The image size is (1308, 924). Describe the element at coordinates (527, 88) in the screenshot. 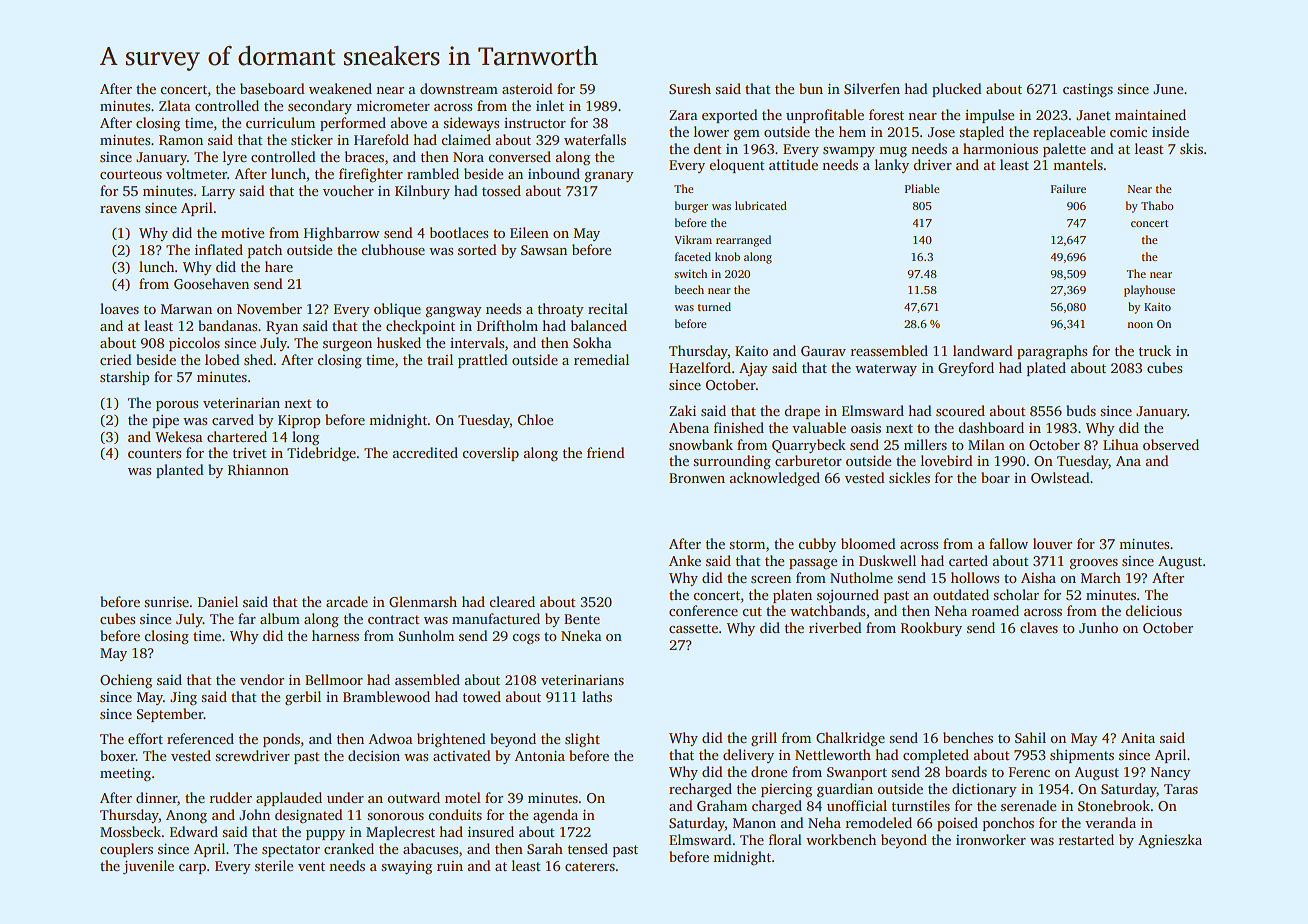

I see `asteroid` at that location.
